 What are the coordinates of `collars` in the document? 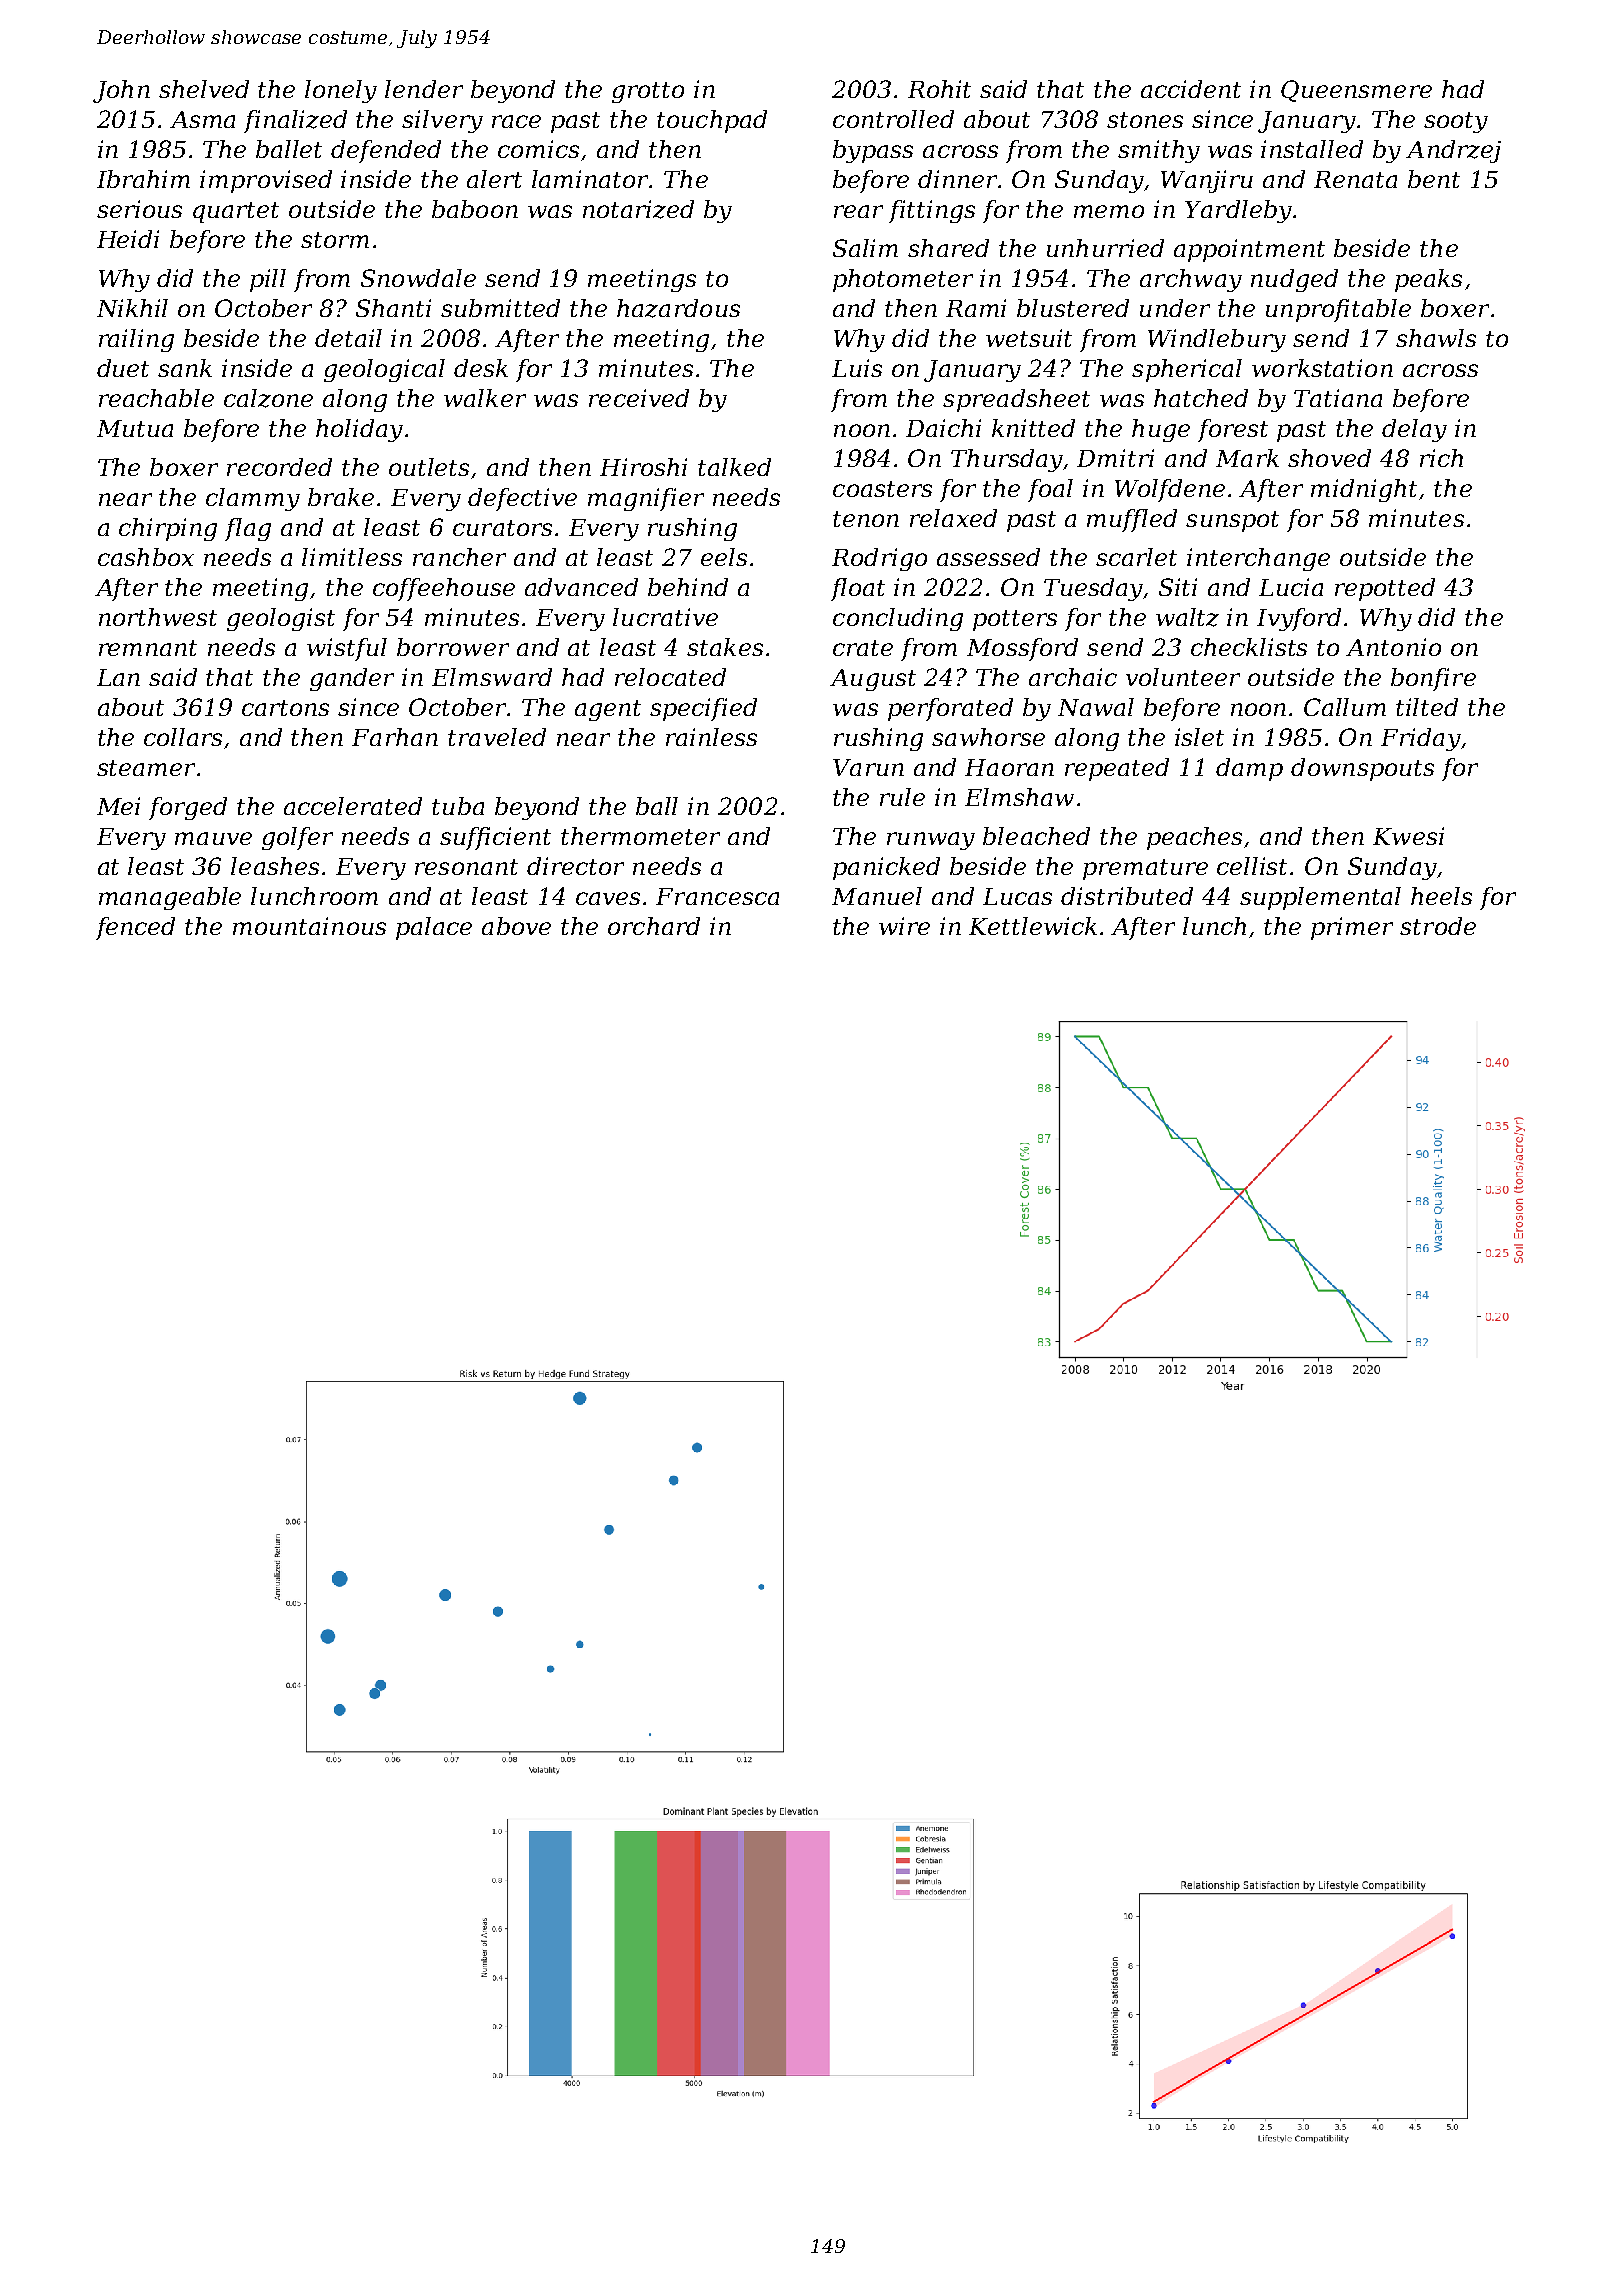 It's located at (183, 737).
